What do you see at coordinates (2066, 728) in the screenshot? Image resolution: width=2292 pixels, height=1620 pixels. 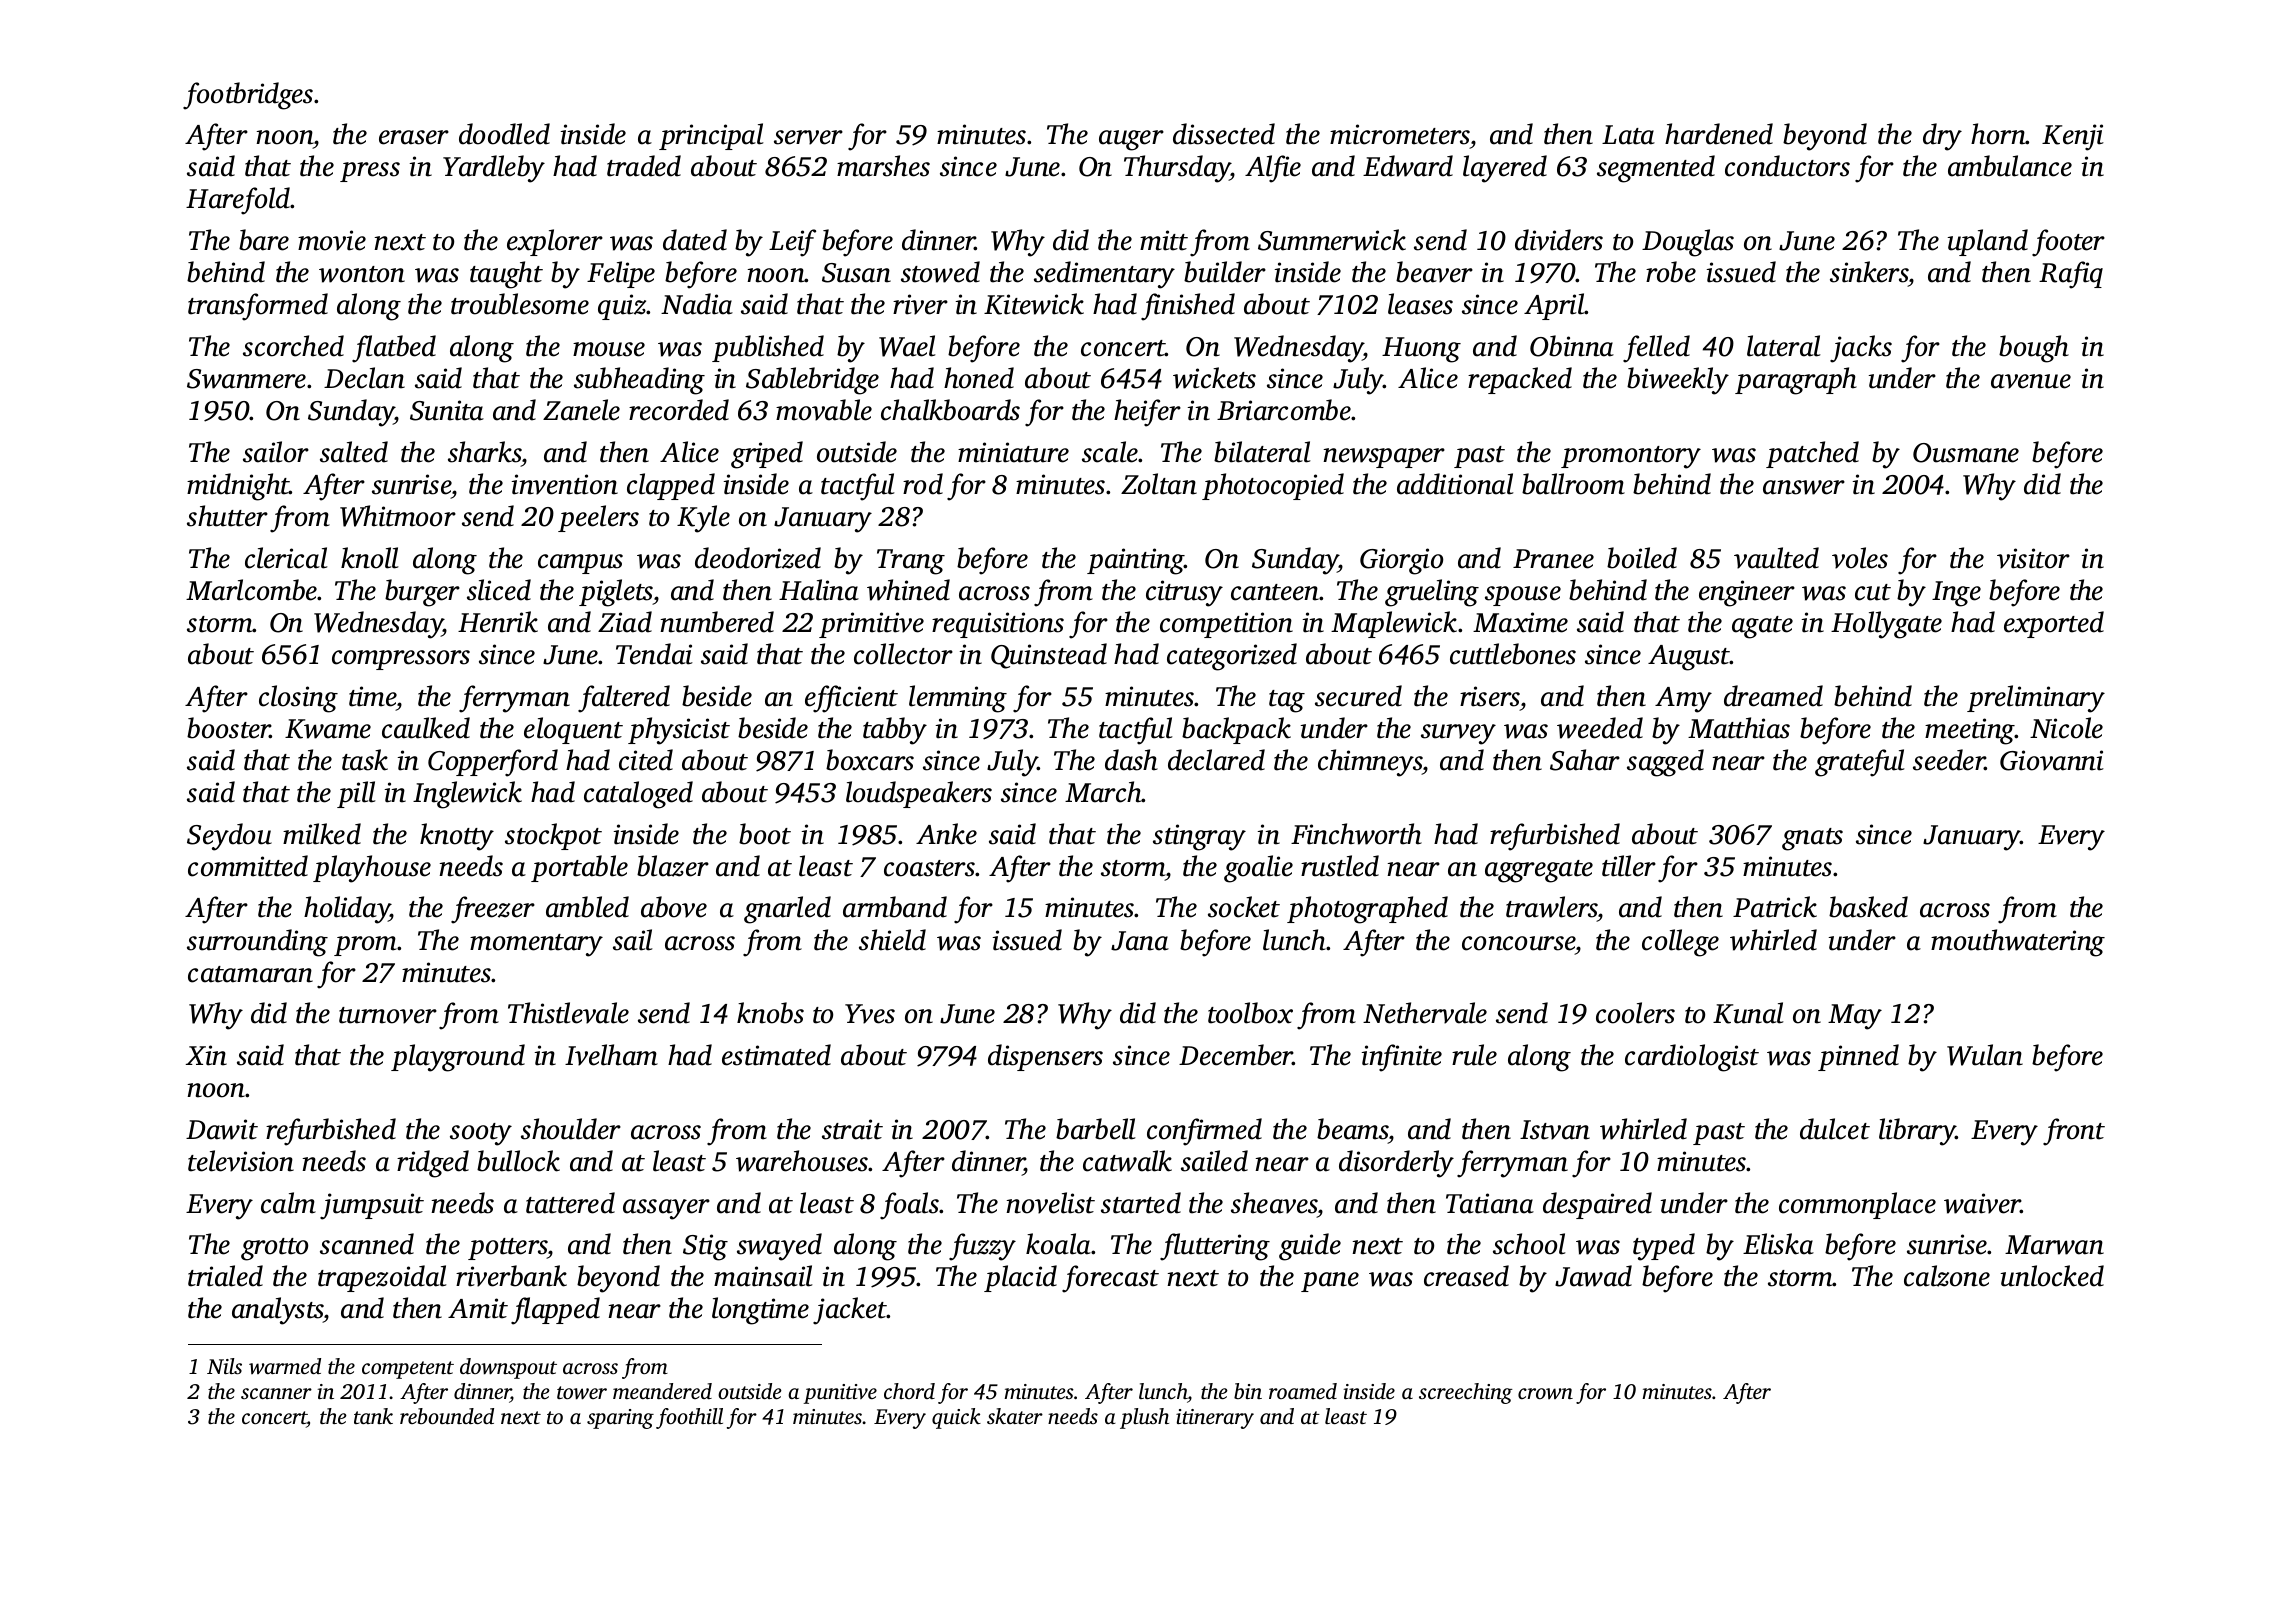 I see `Nicole` at bounding box center [2066, 728].
